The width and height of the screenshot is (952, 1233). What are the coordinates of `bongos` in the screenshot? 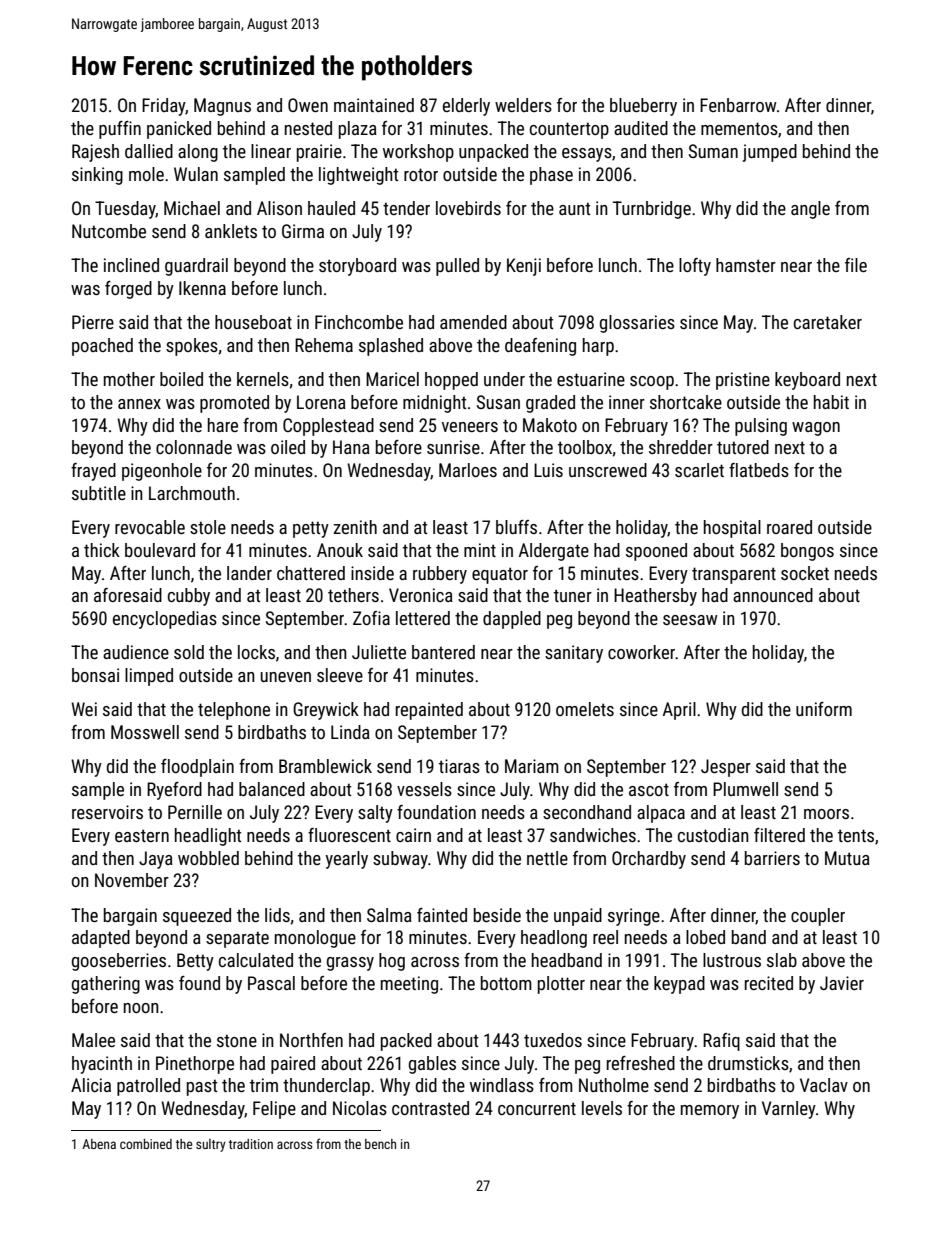 It's located at (807, 552).
